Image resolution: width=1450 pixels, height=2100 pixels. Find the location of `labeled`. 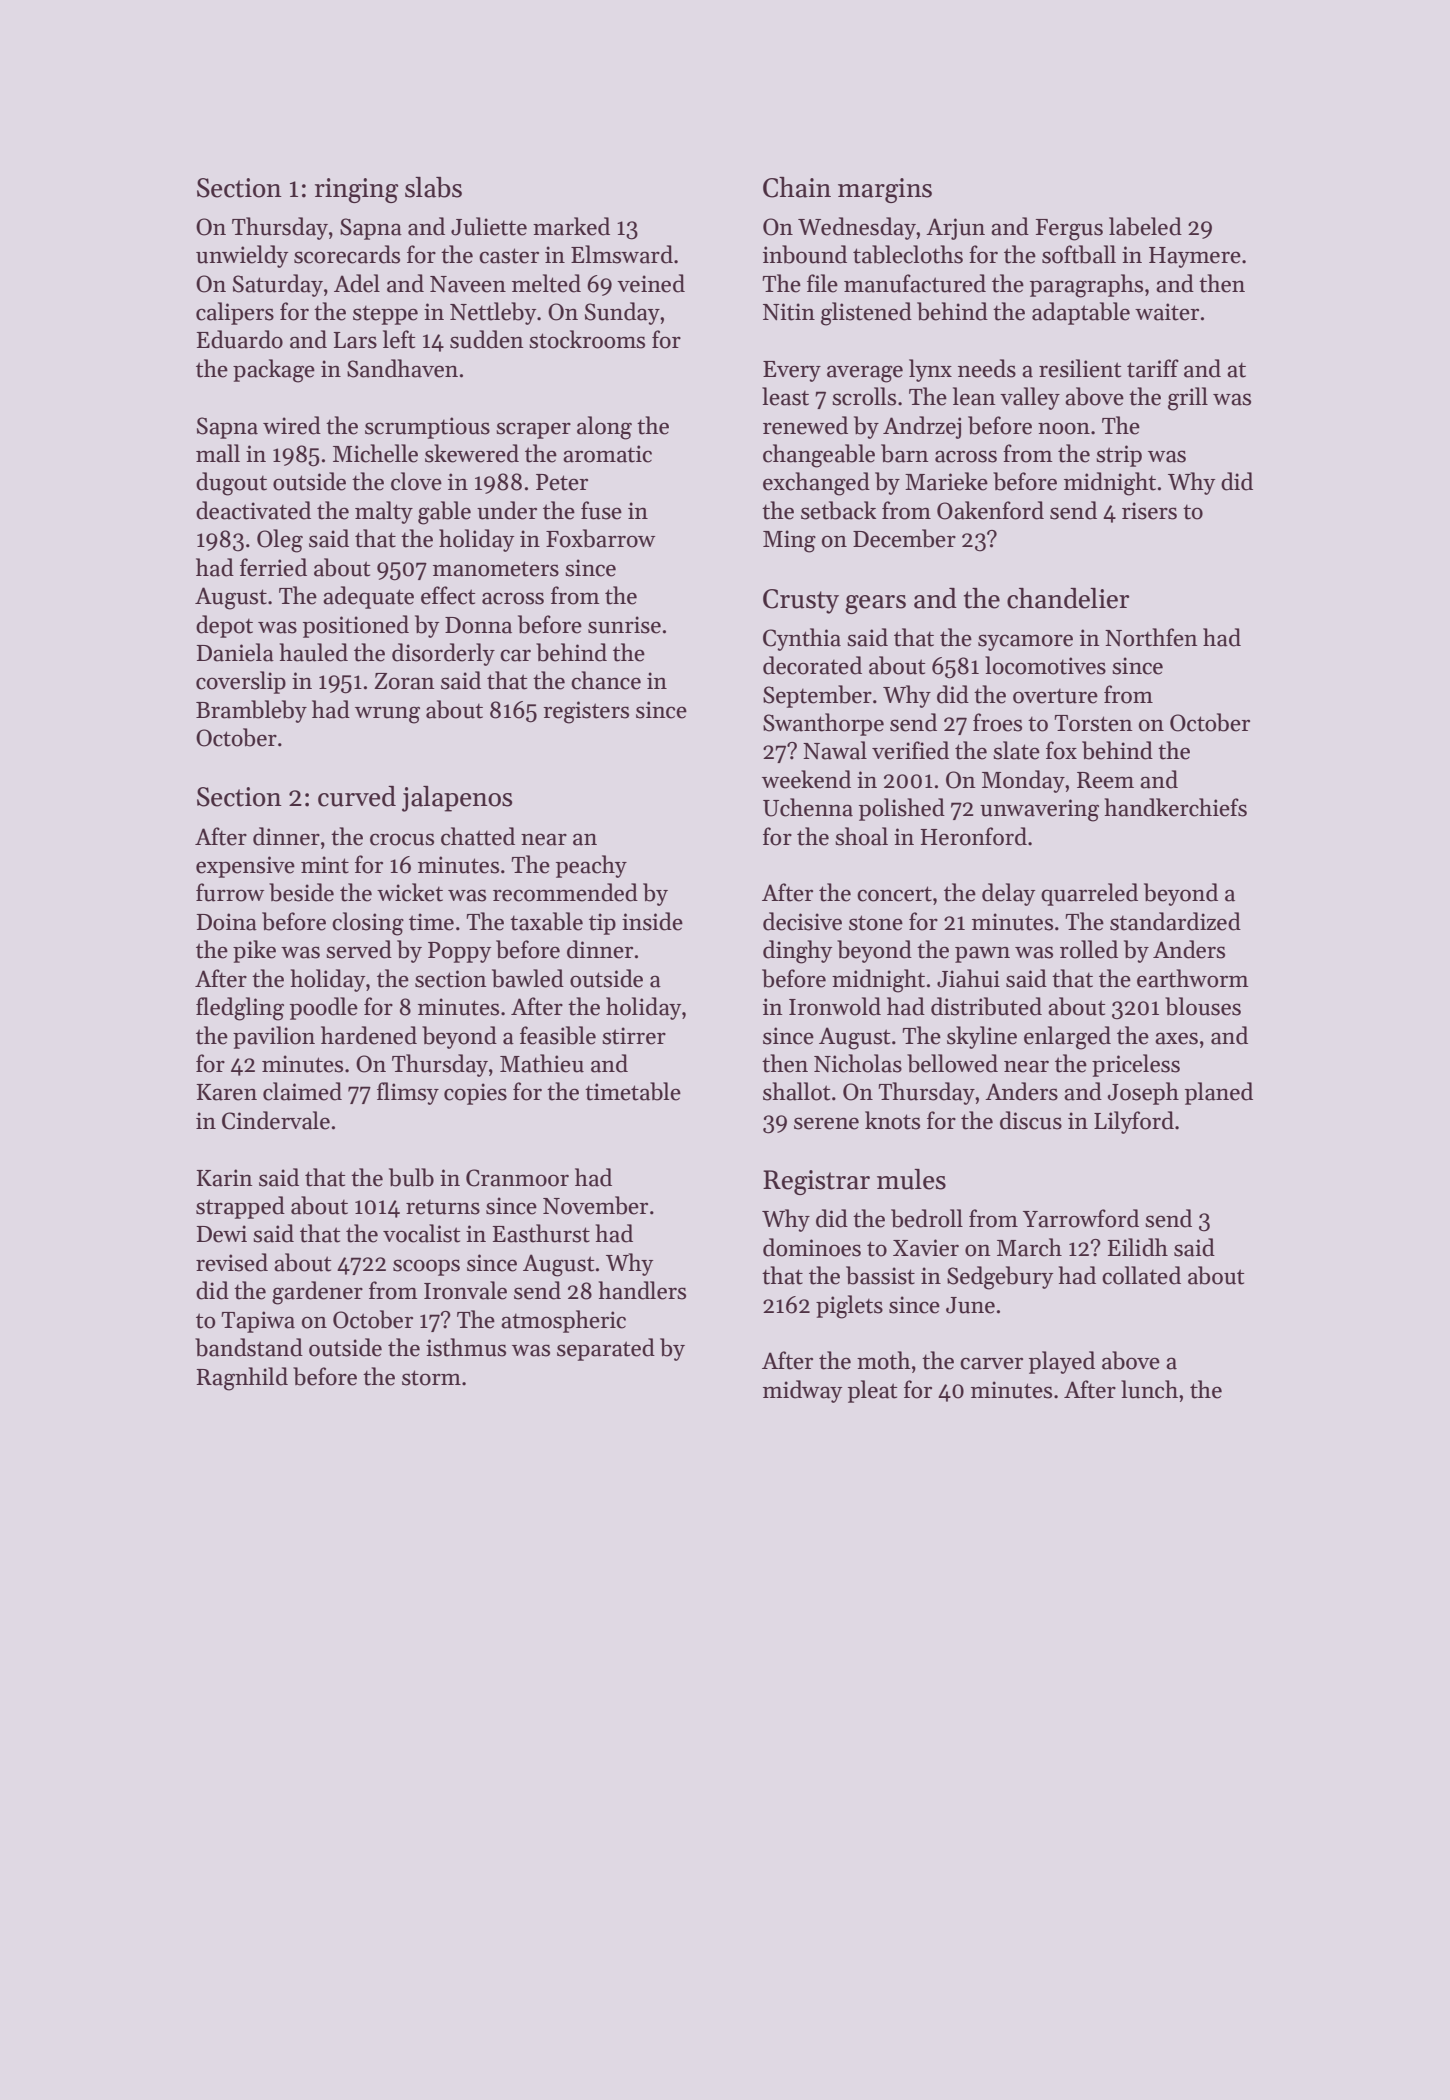

labeled is located at coordinates (1145, 226).
